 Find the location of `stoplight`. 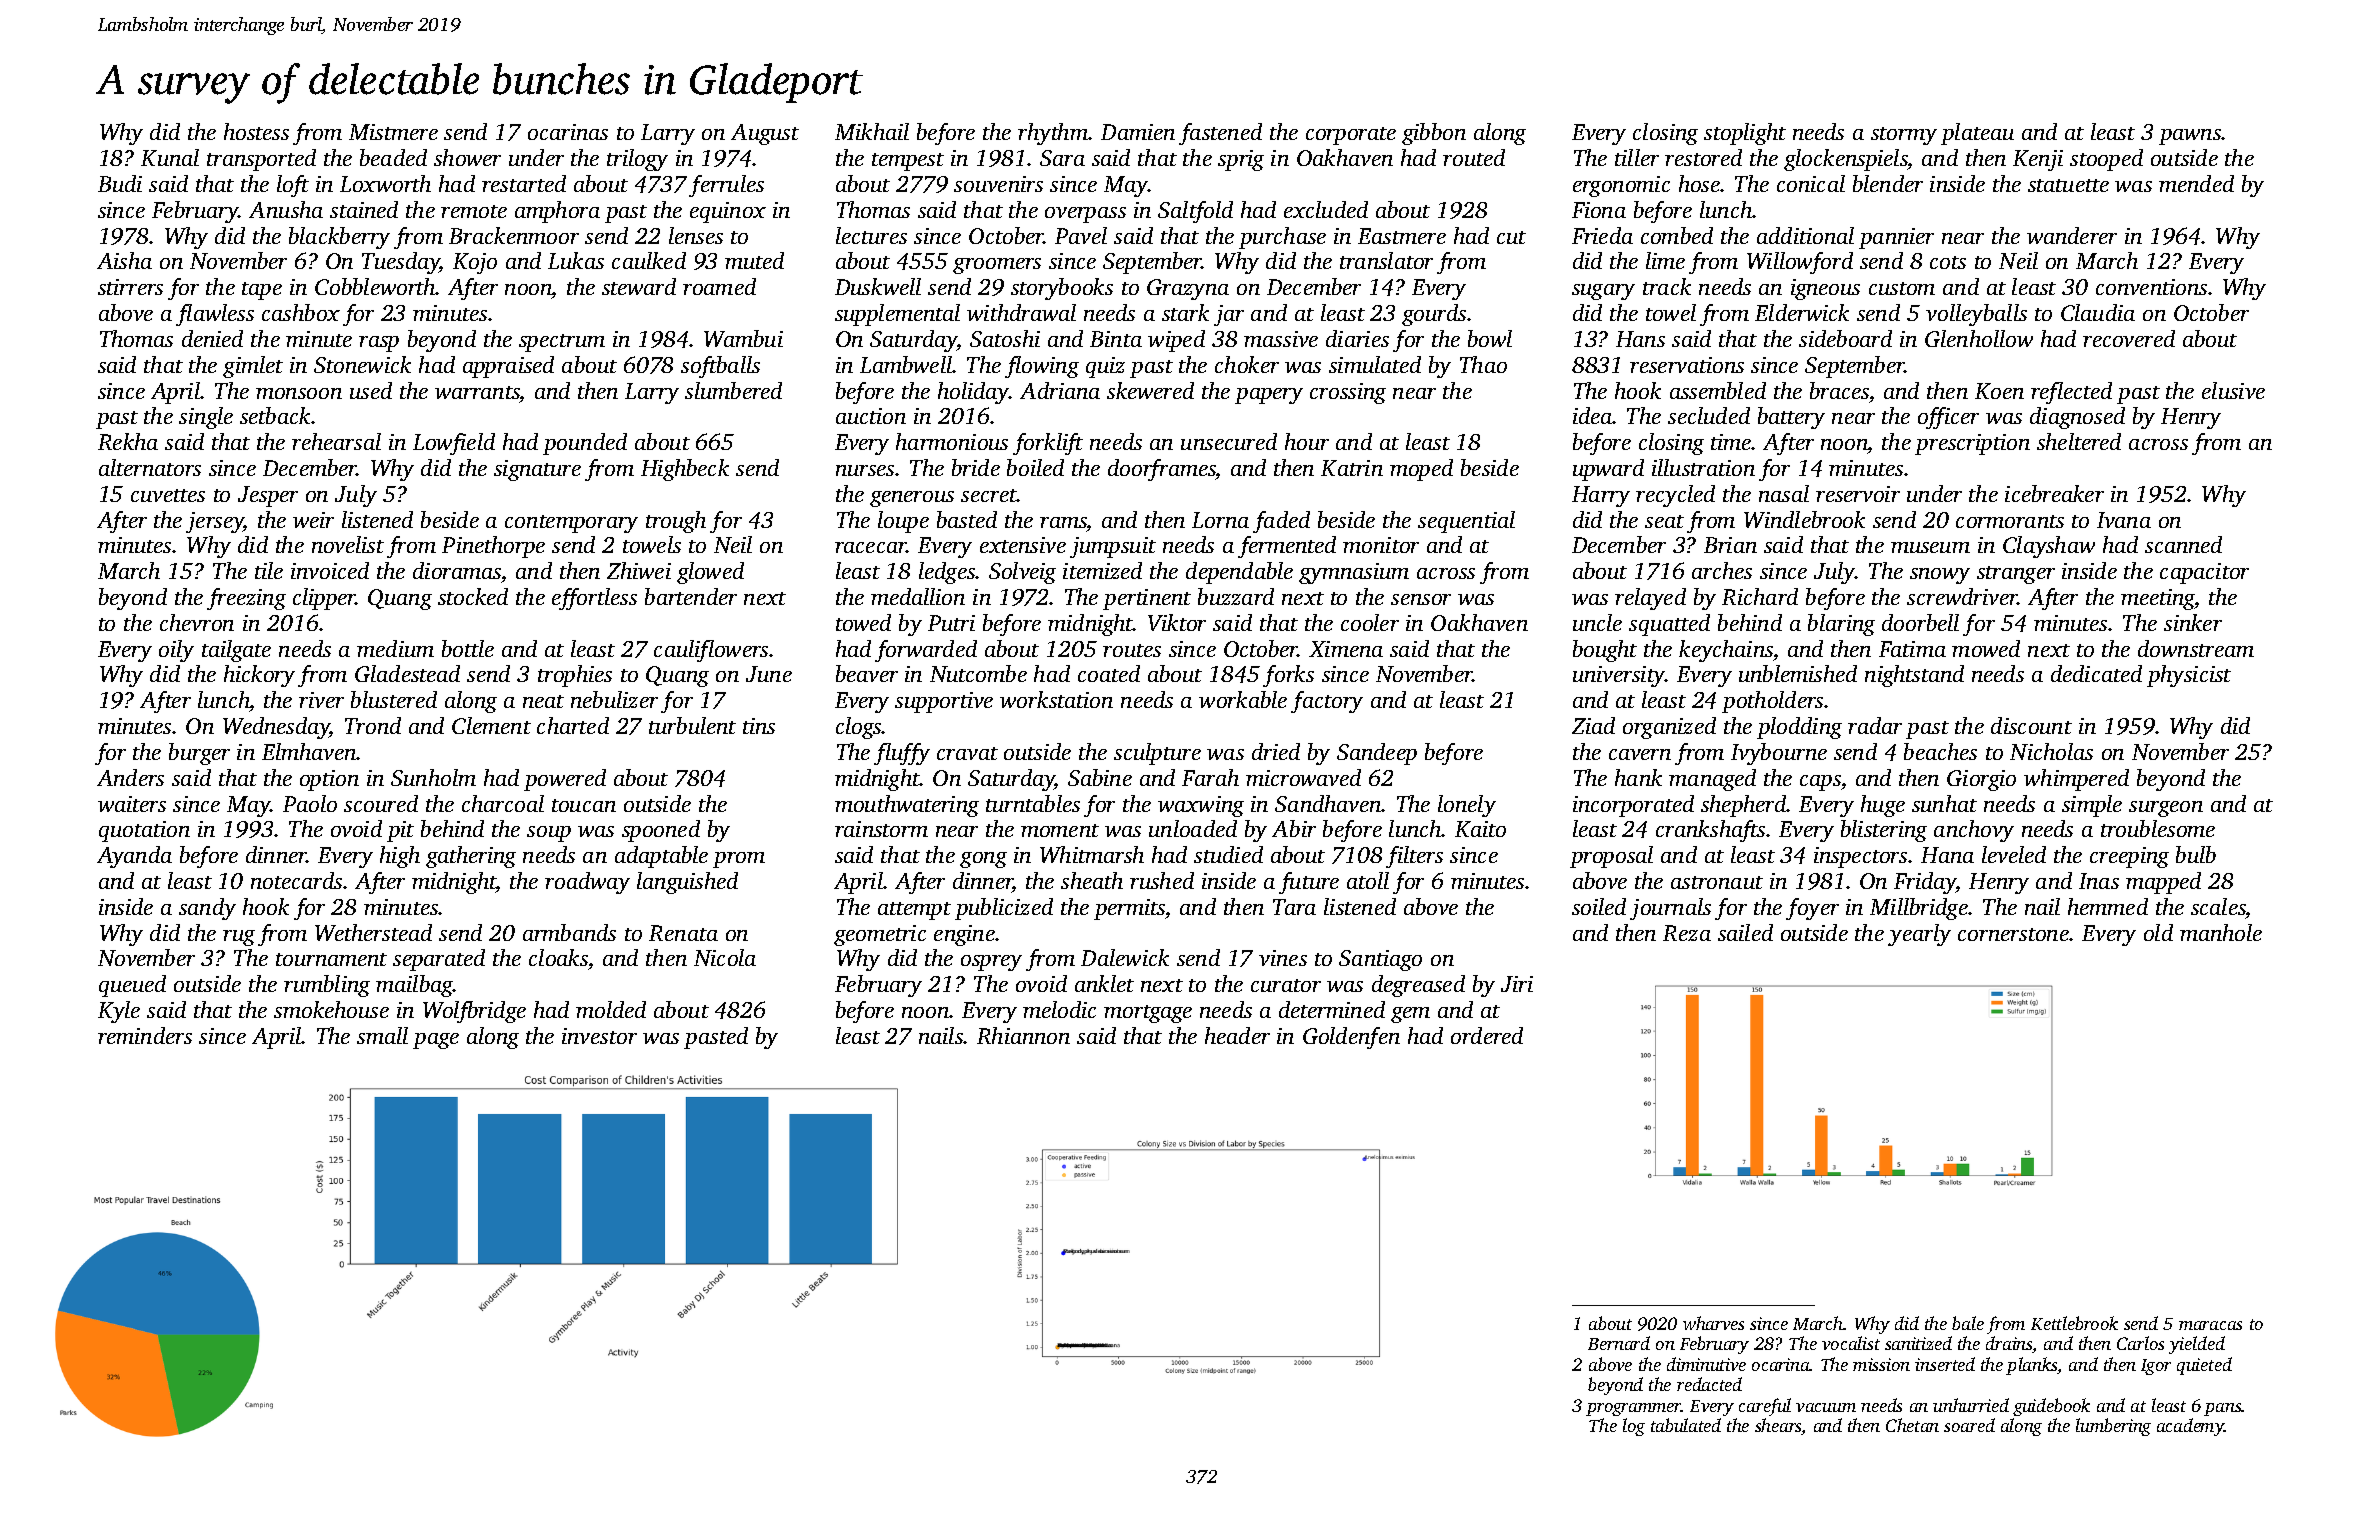

stoplight is located at coordinates (1745, 134).
